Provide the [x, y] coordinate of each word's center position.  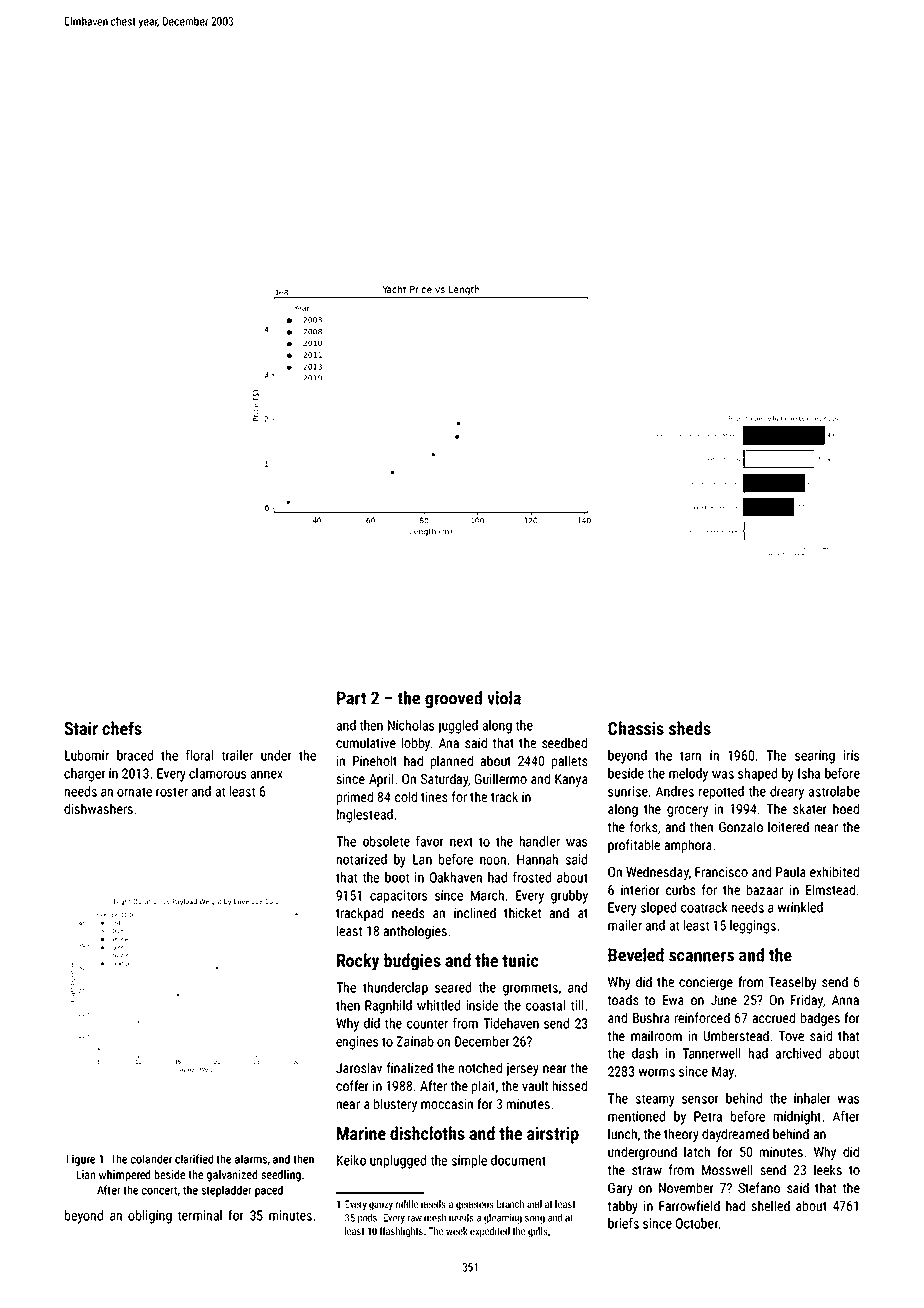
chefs [122, 728]
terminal [199, 1215]
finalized [410, 1067]
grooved [453, 699]
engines [357, 1043]
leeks [828, 1169]
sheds [690, 728]
